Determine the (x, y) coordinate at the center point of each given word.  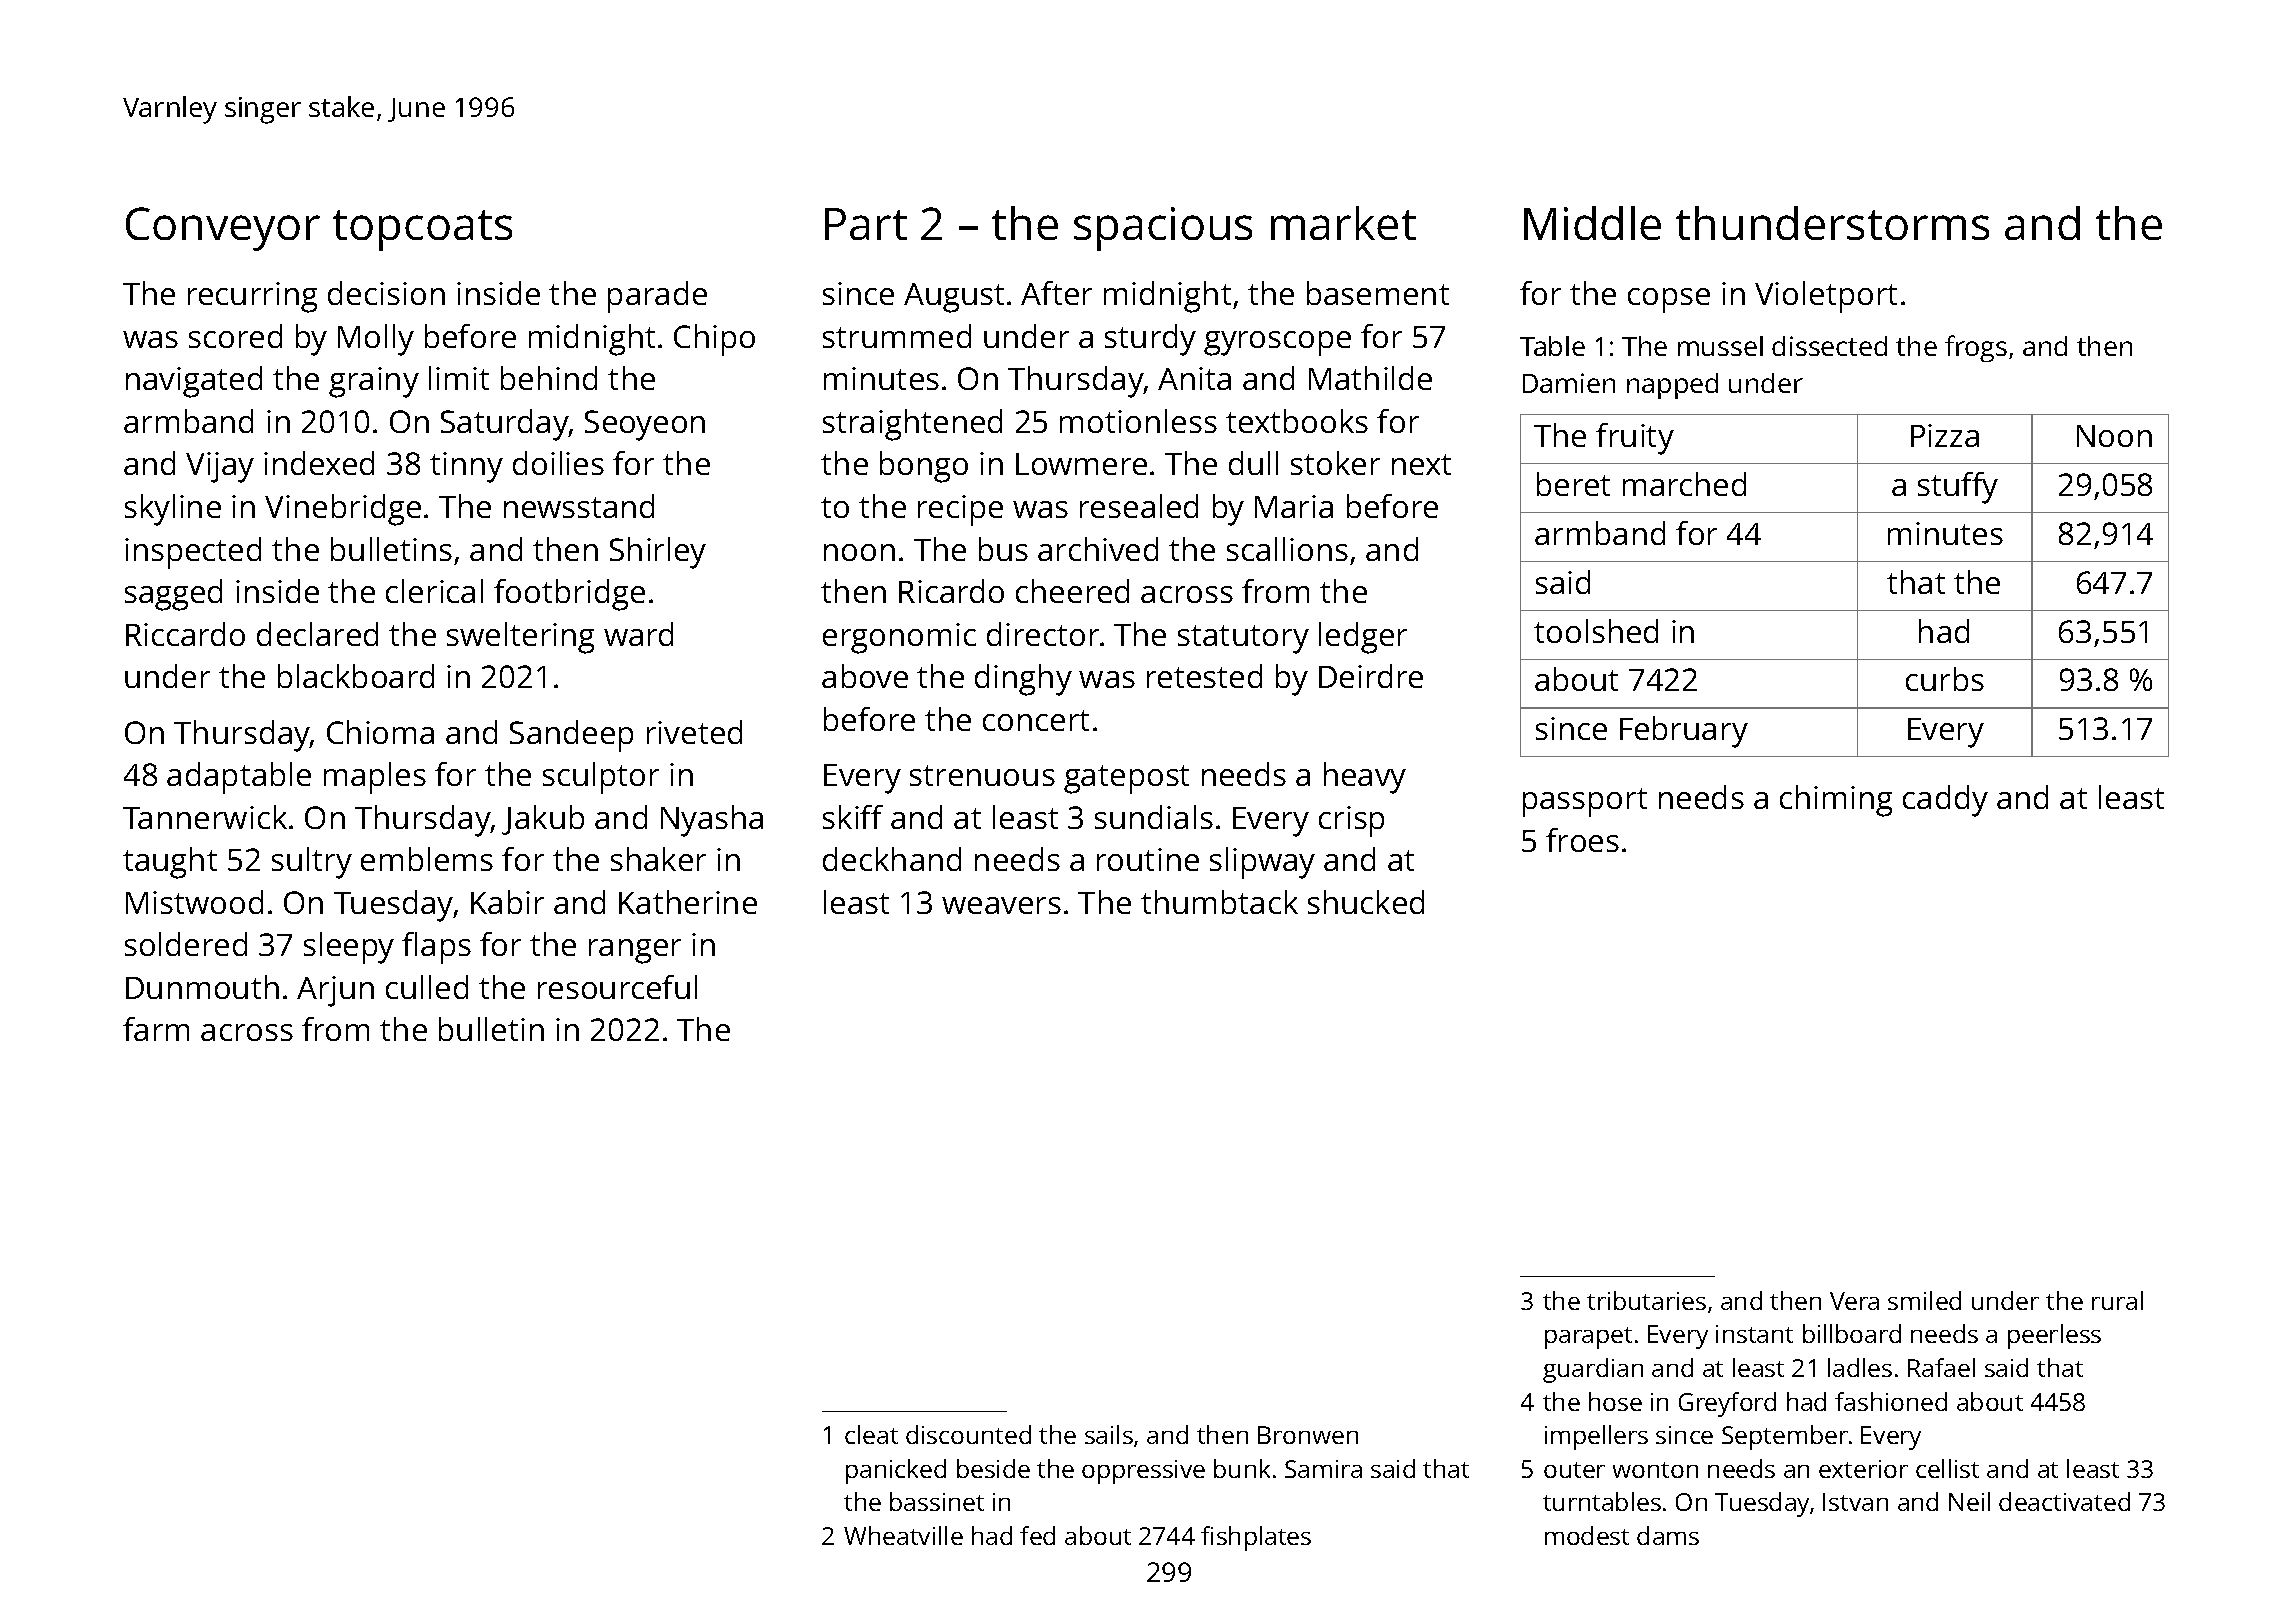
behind (549, 378)
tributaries (1646, 1300)
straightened (912, 425)
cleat (871, 1434)
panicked (896, 1471)
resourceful (617, 987)
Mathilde (1370, 378)
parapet (1588, 1338)
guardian (1593, 1370)
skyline (173, 510)
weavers (1001, 905)
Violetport (1826, 297)
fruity (1635, 439)
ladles (1860, 1367)
